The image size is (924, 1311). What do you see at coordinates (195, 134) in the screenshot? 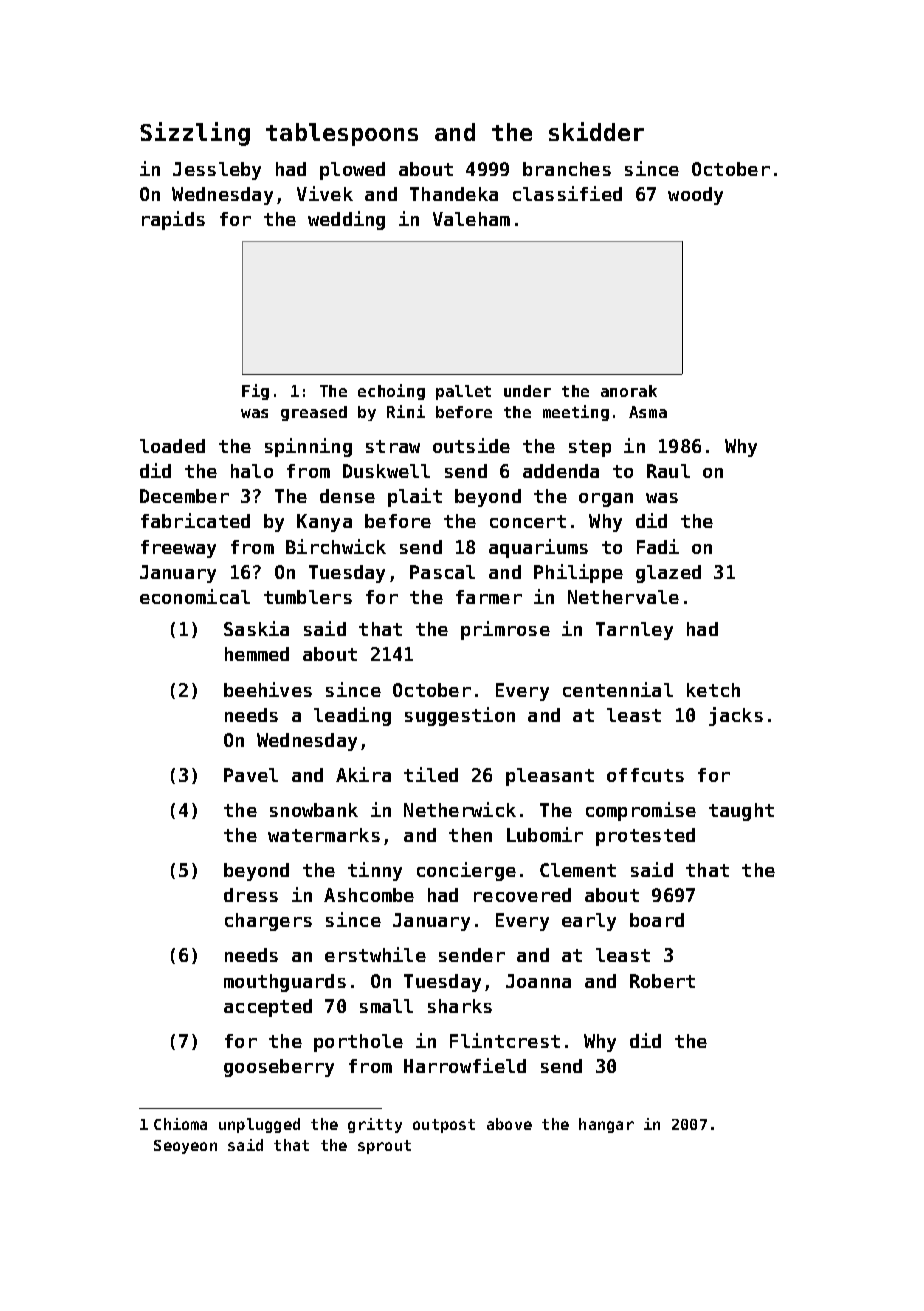
I see `Sizzling` at bounding box center [195, 134].
